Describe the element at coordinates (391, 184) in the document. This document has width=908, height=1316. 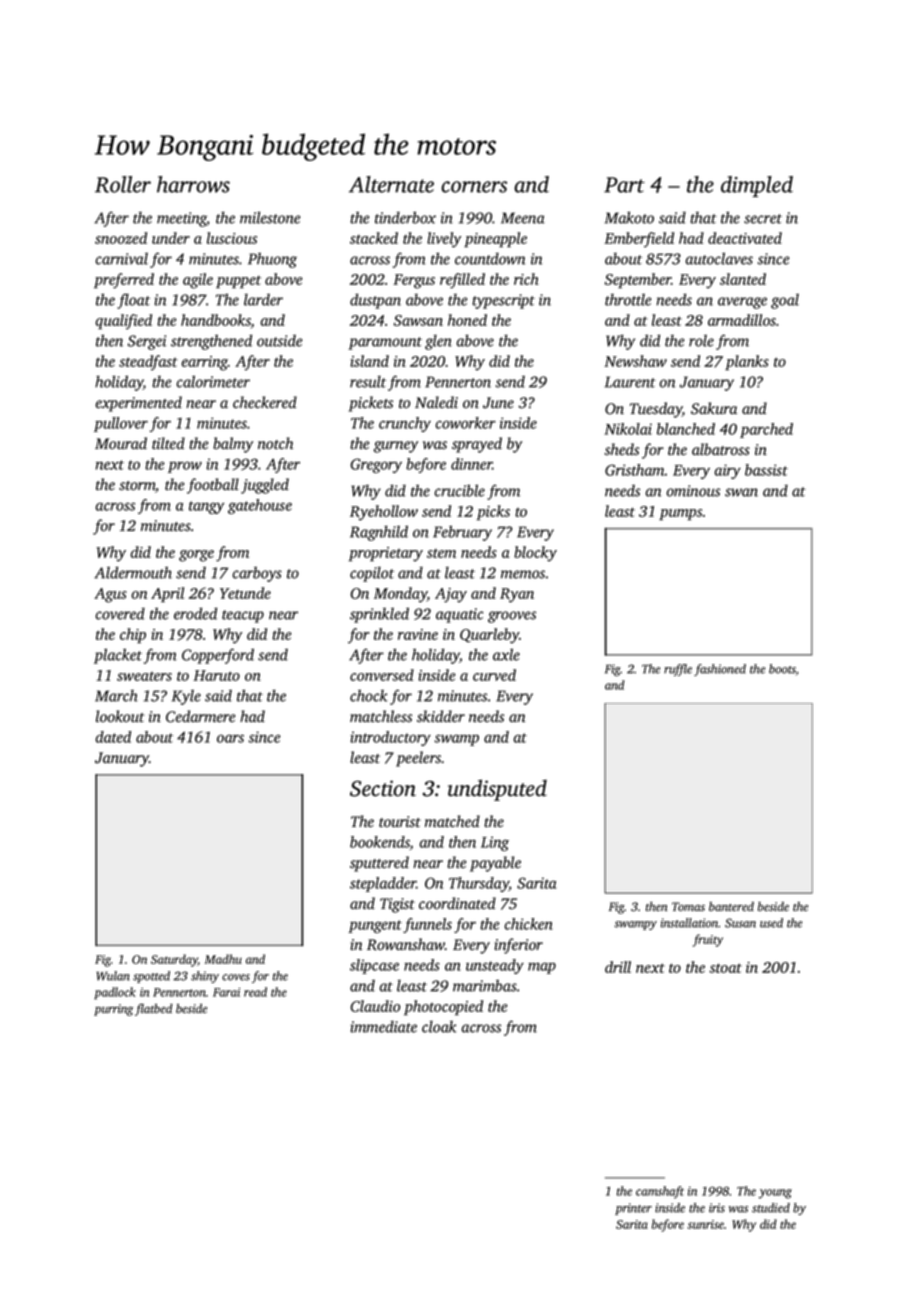
I see `Alternate` at that location.
